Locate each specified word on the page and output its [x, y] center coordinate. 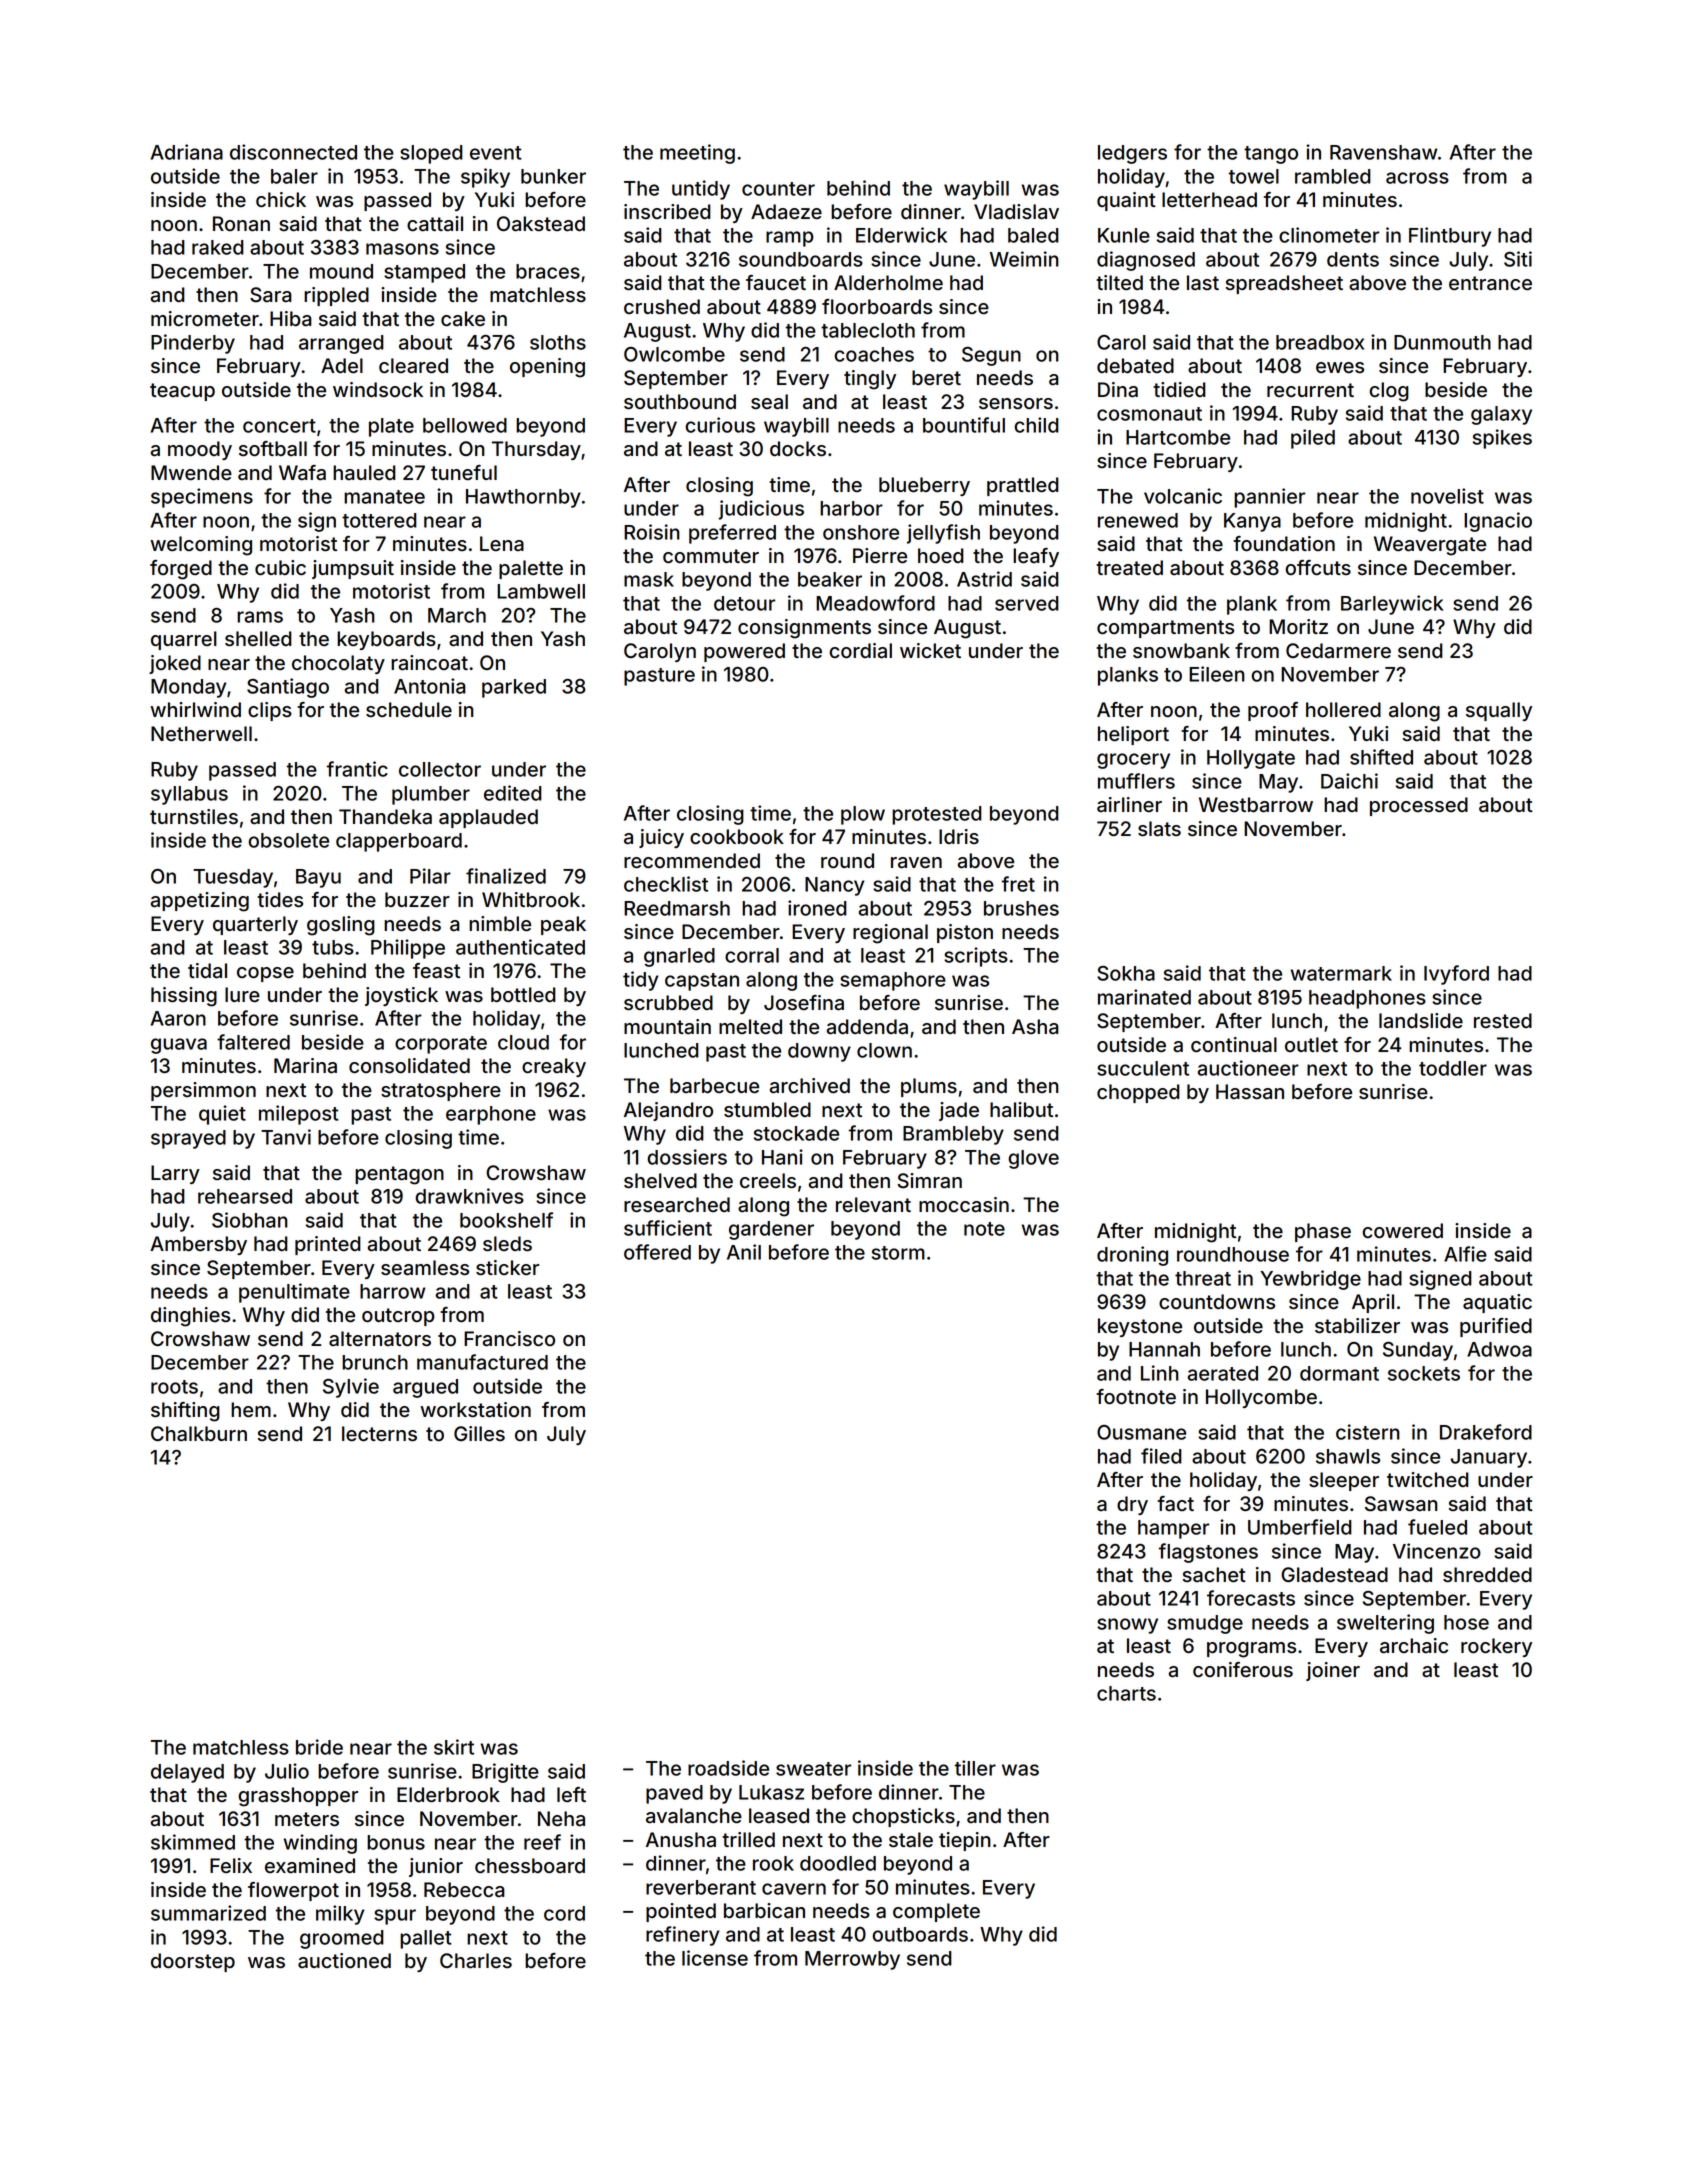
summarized [208, 1913]
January [1489, 1458]
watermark [1341, 973]
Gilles [479, 1434]
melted [750, 1027]
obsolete [288, 840]
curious [720, 425]
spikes [1502, 439]
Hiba [291, 319]
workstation [475, 1410]
